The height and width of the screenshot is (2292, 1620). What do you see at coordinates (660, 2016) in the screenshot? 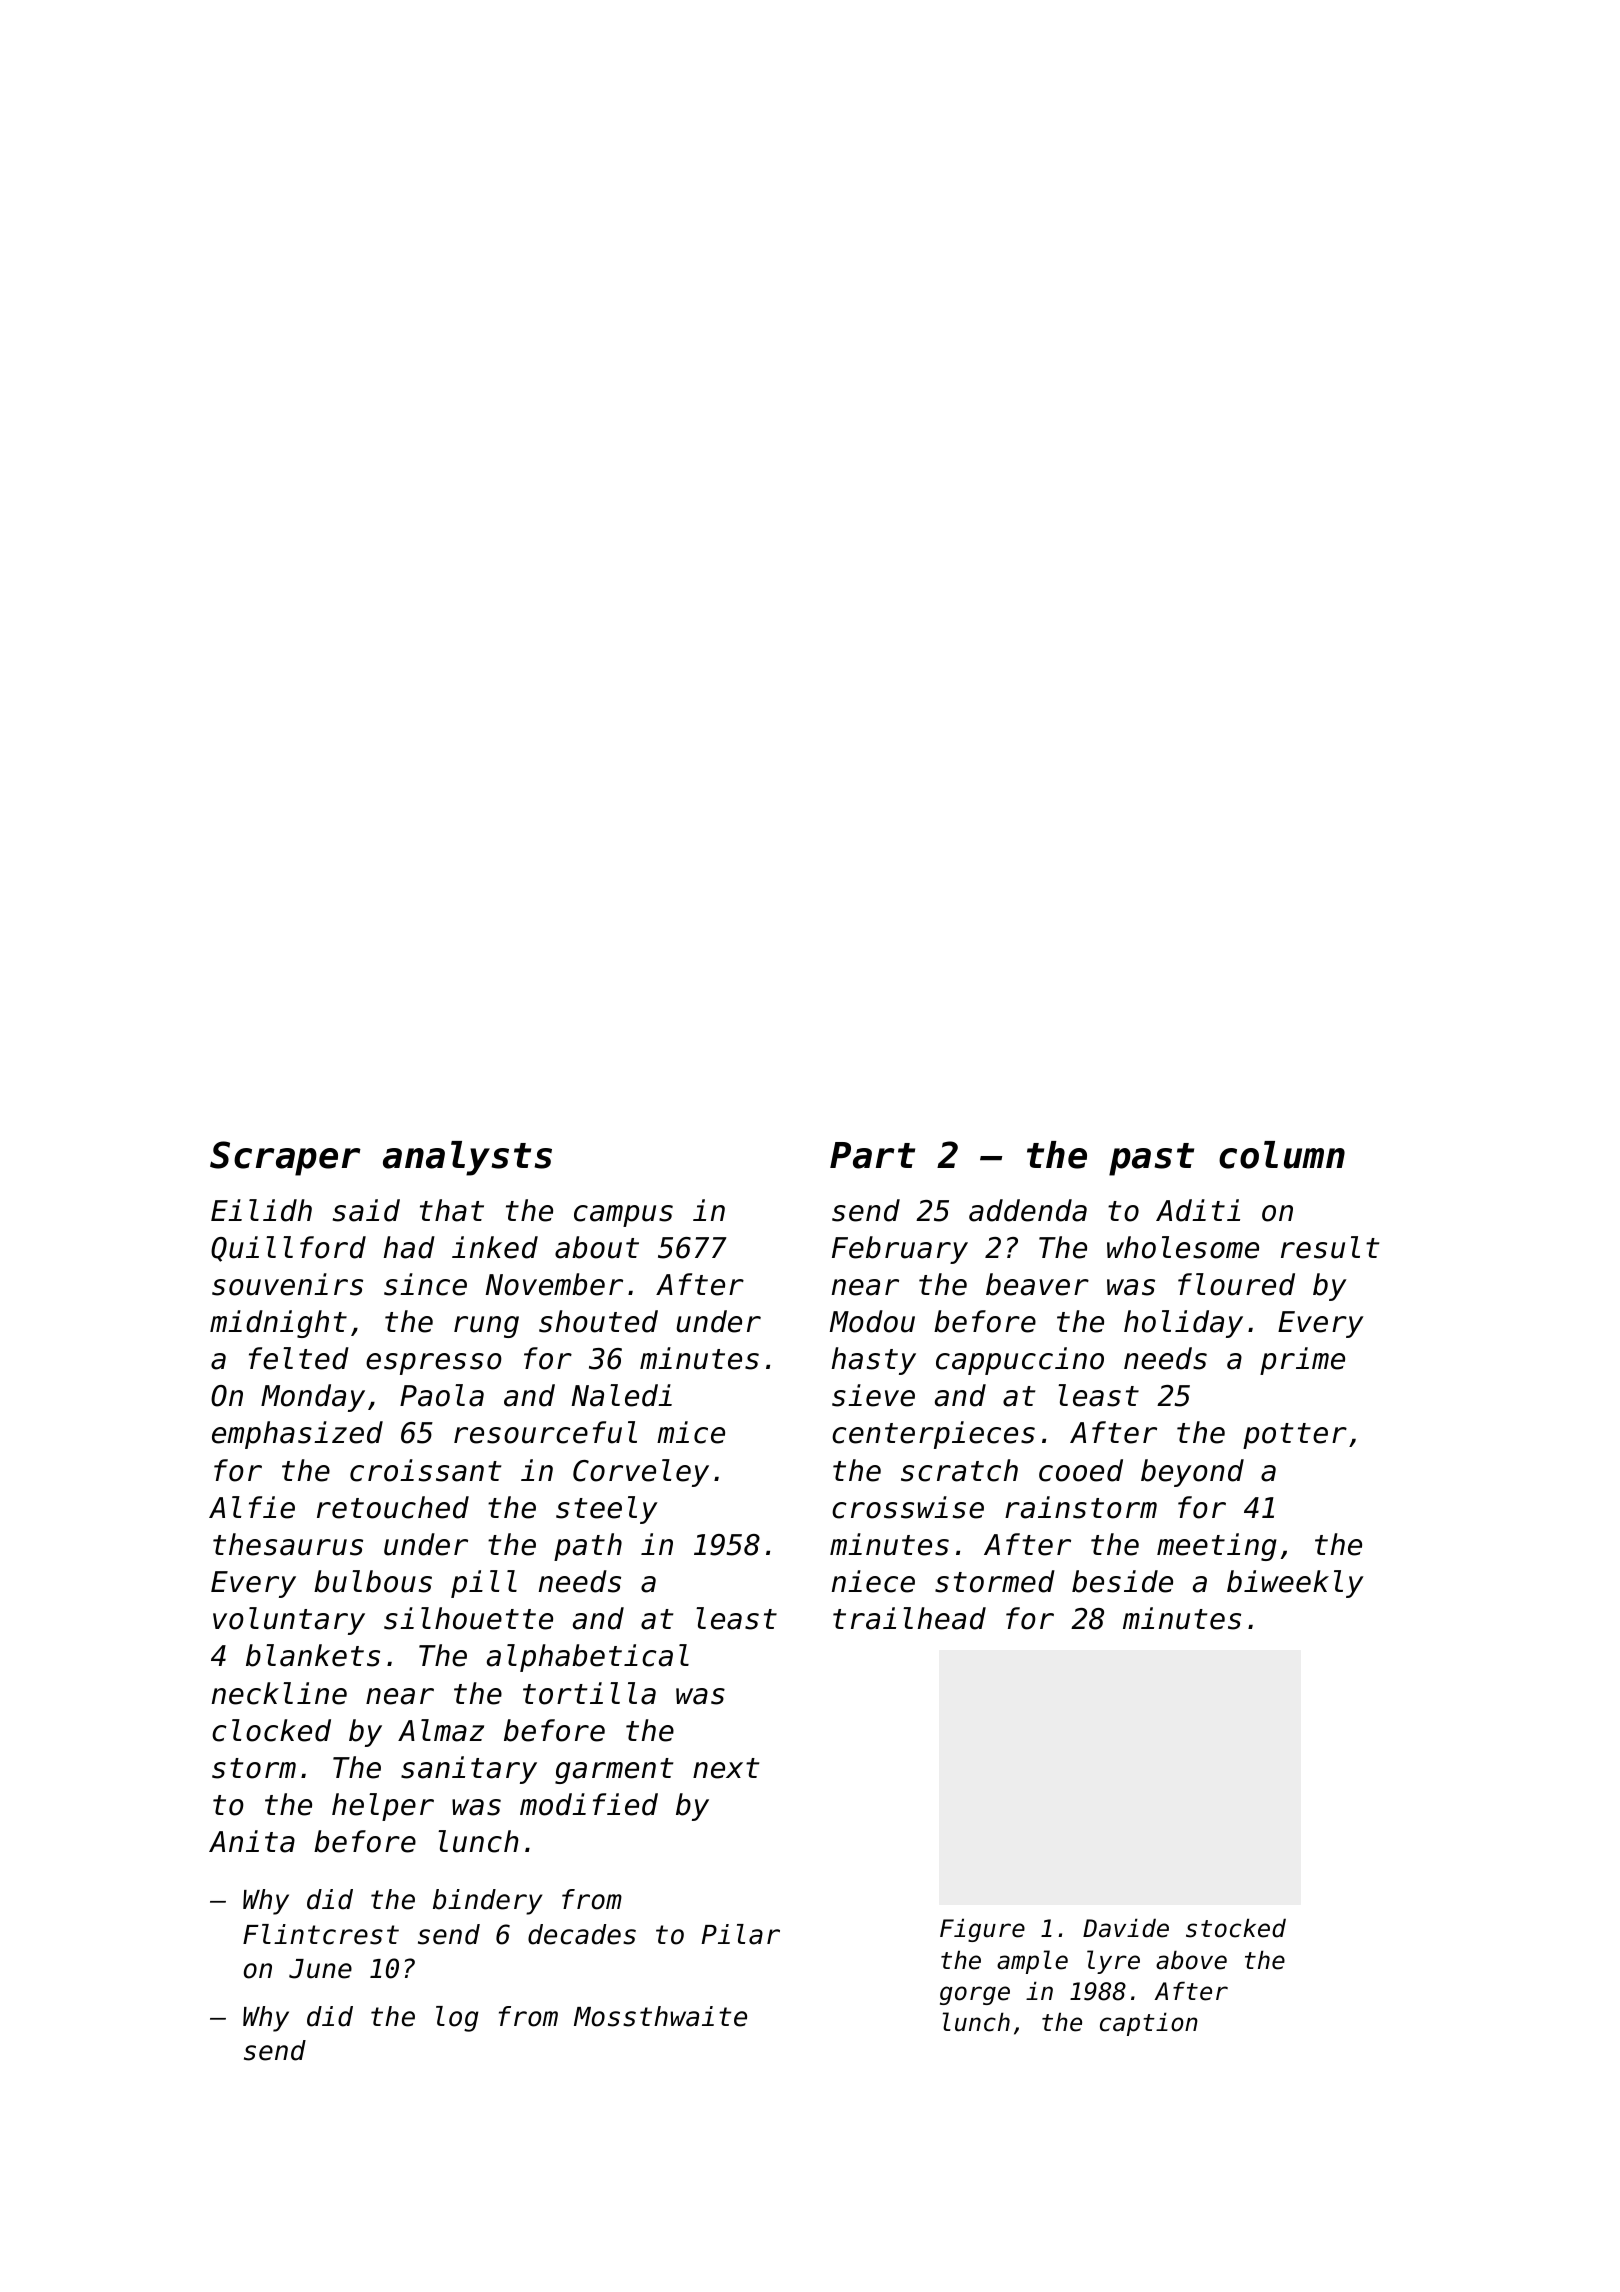
I see `Mossthwaite` at bounding box center [660, 2016].
